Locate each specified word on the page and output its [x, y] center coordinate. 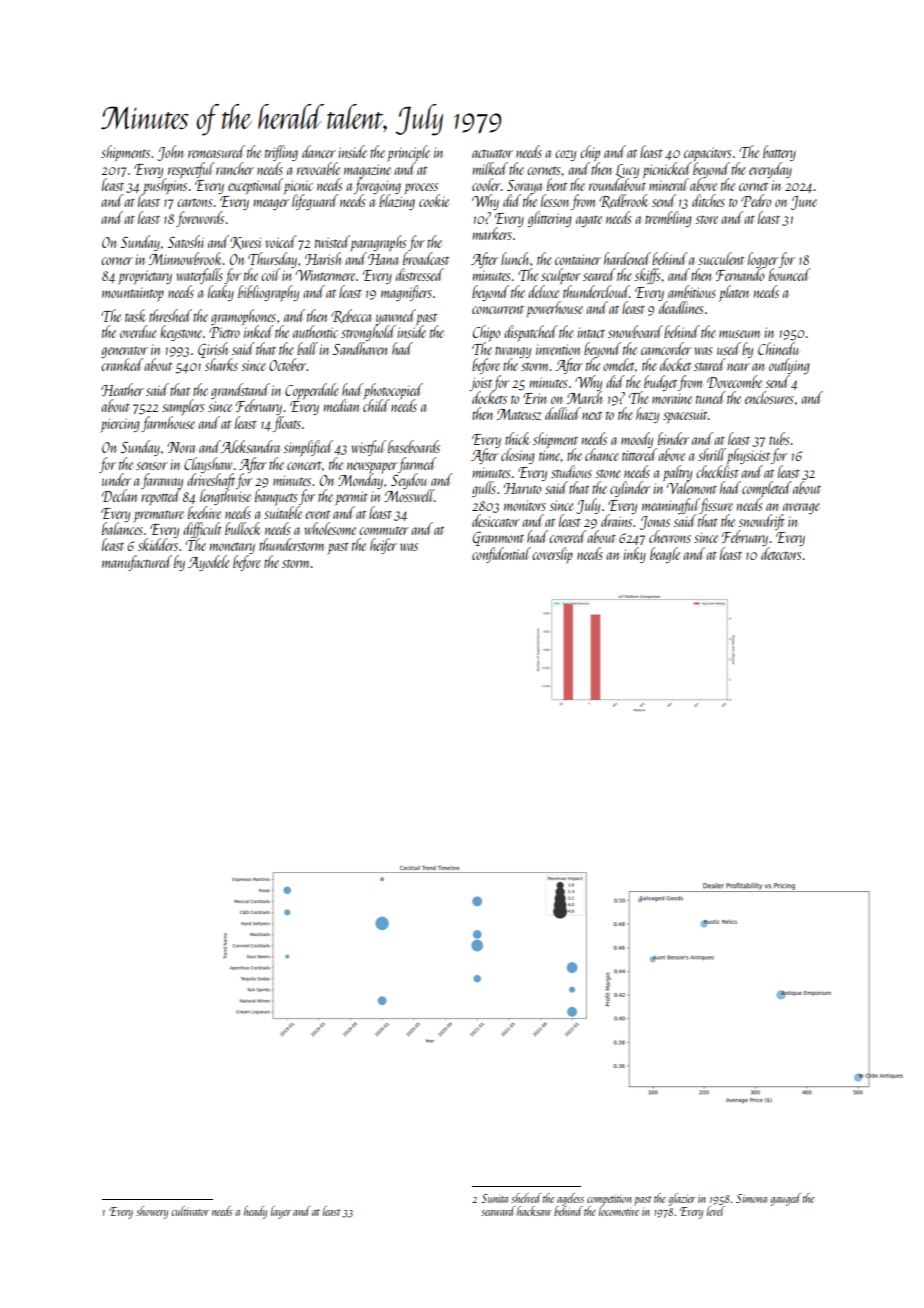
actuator [492, 153]
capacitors [708, 154]
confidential [501, 555]
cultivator [190, 1211]
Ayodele [209, 563]
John [170, 153]
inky [634, 555]
